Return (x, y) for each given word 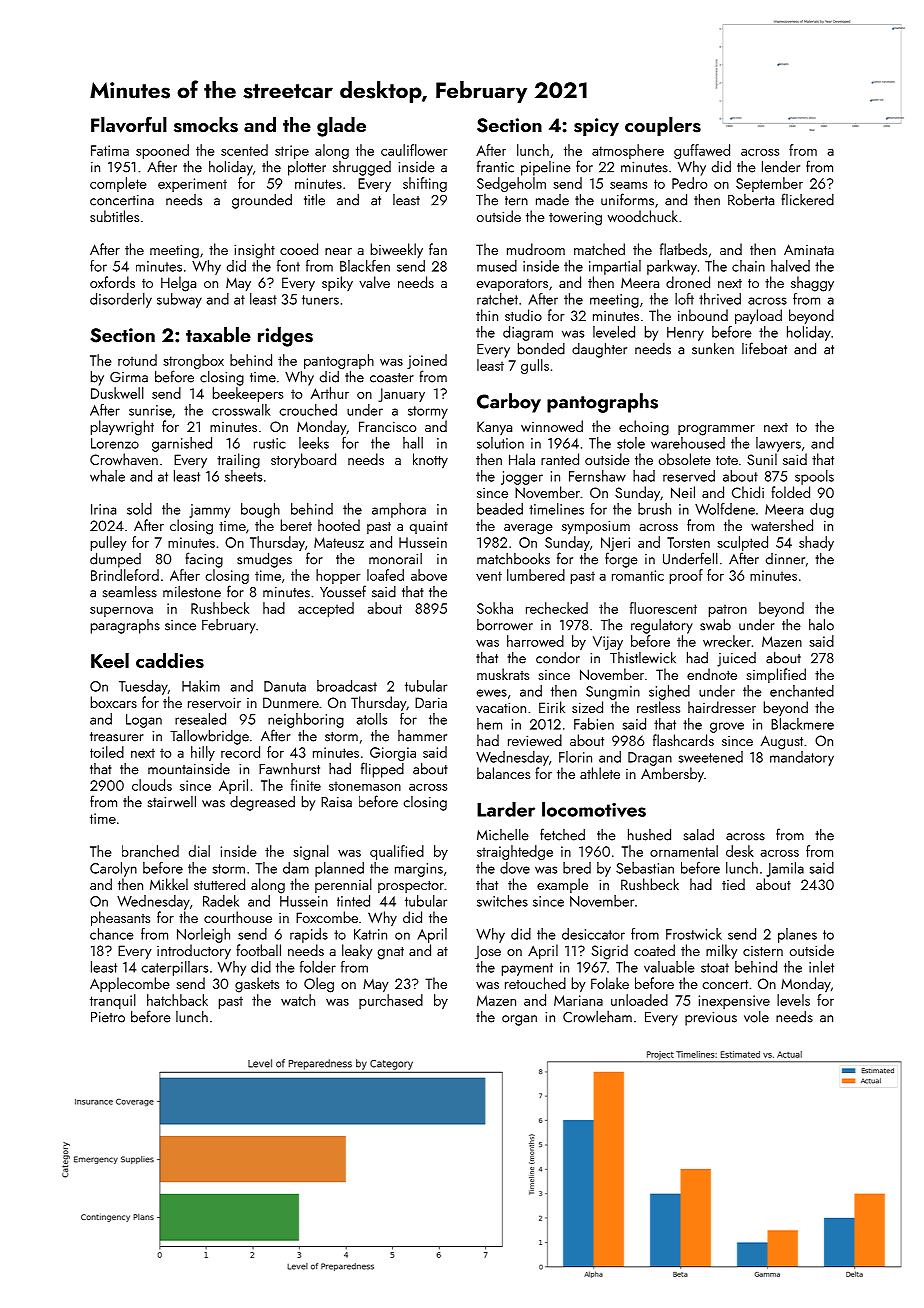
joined (427, 361)
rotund (137, 360)
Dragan (650, 759)
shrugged (362, 168)
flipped (382, 770)
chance (112, 934)
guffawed (702, 151)
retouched (535, 983)
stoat (715, 968)
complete (118, 184)
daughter (599, 350)
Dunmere (291, 702)
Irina (103, 509)
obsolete (685, 459)
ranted (560, 459)
